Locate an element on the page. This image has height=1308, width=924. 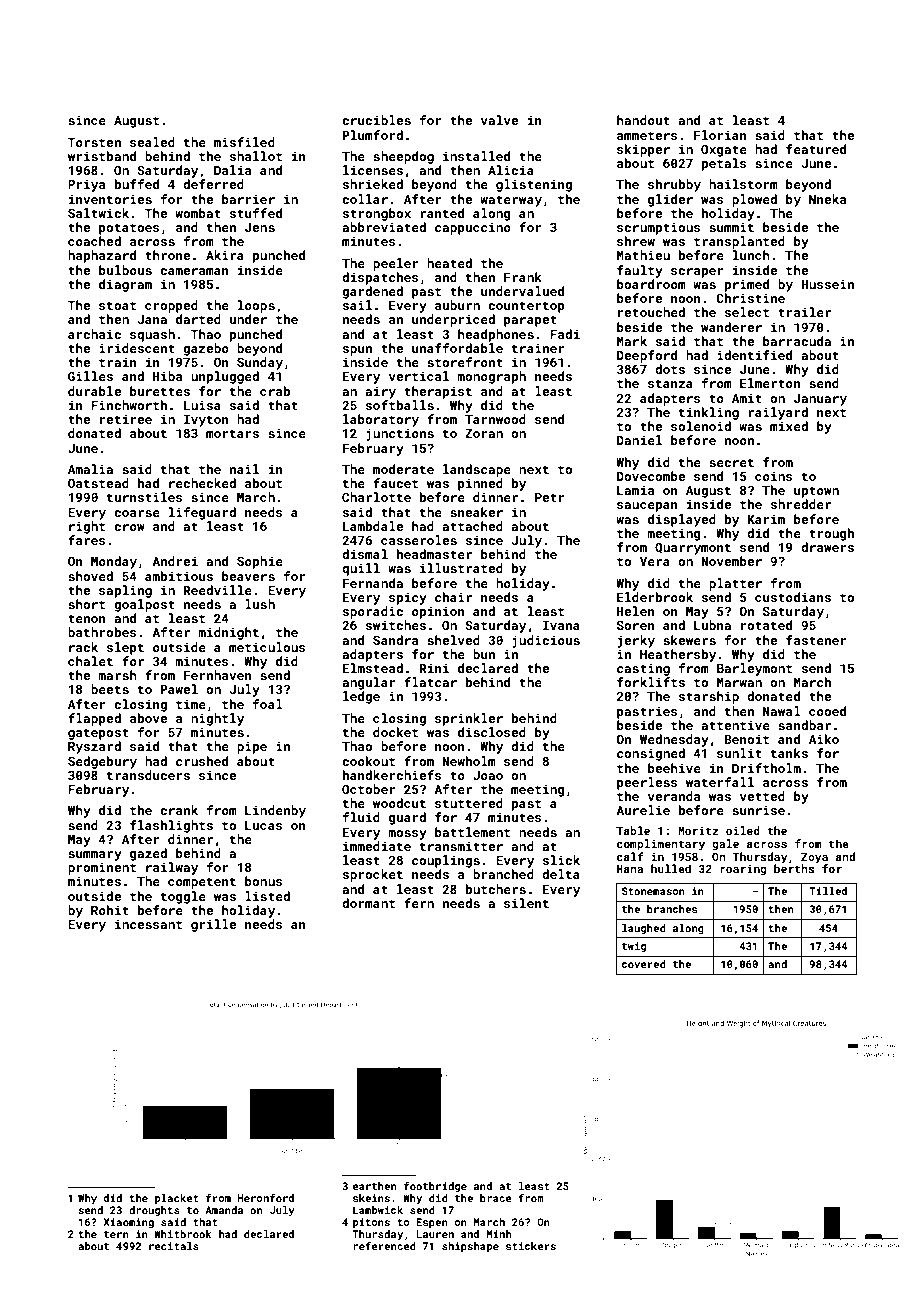
slick is located at coordinates (561, 860).
